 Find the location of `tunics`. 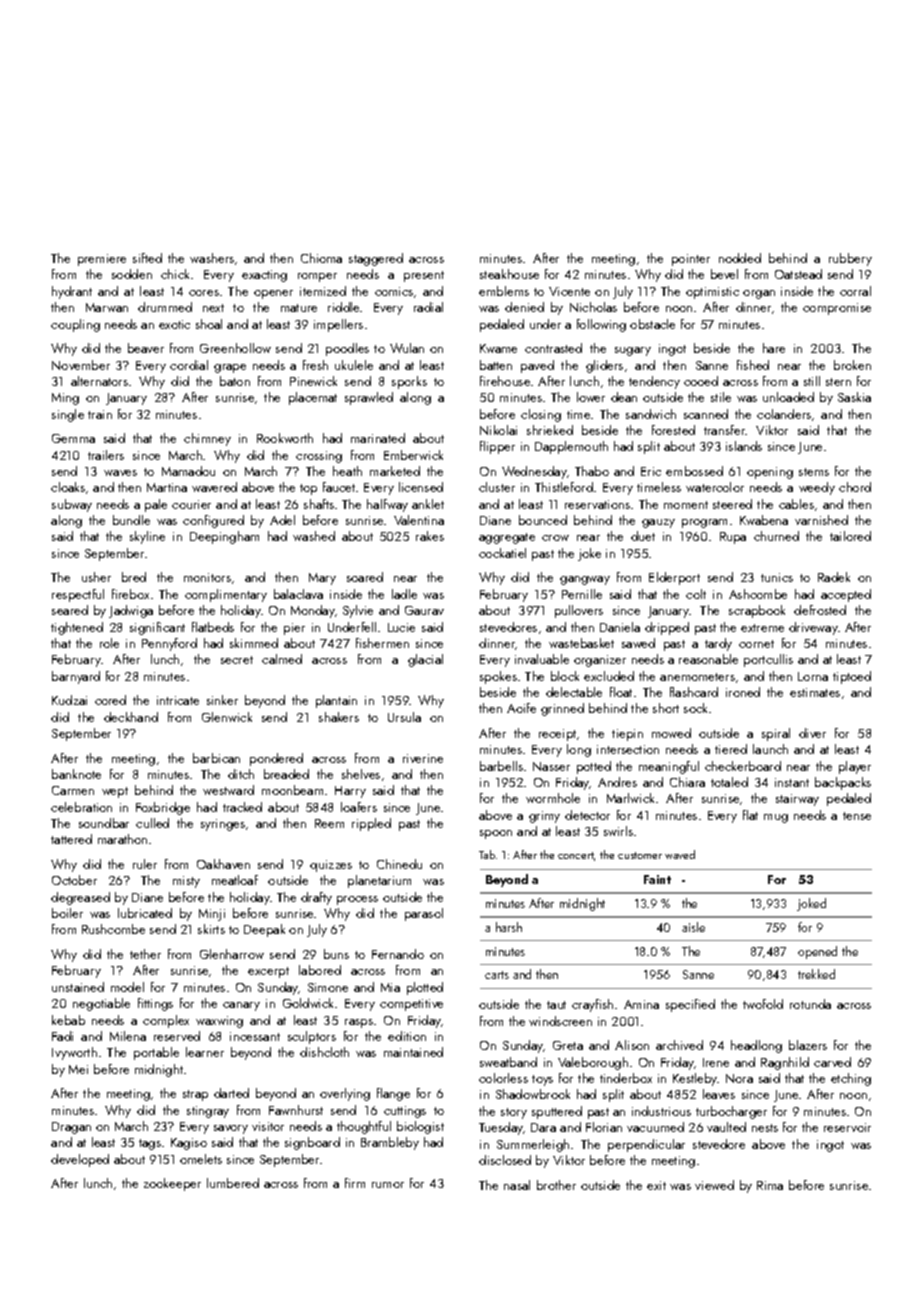

tunics is located at coordinates (777, 577).
